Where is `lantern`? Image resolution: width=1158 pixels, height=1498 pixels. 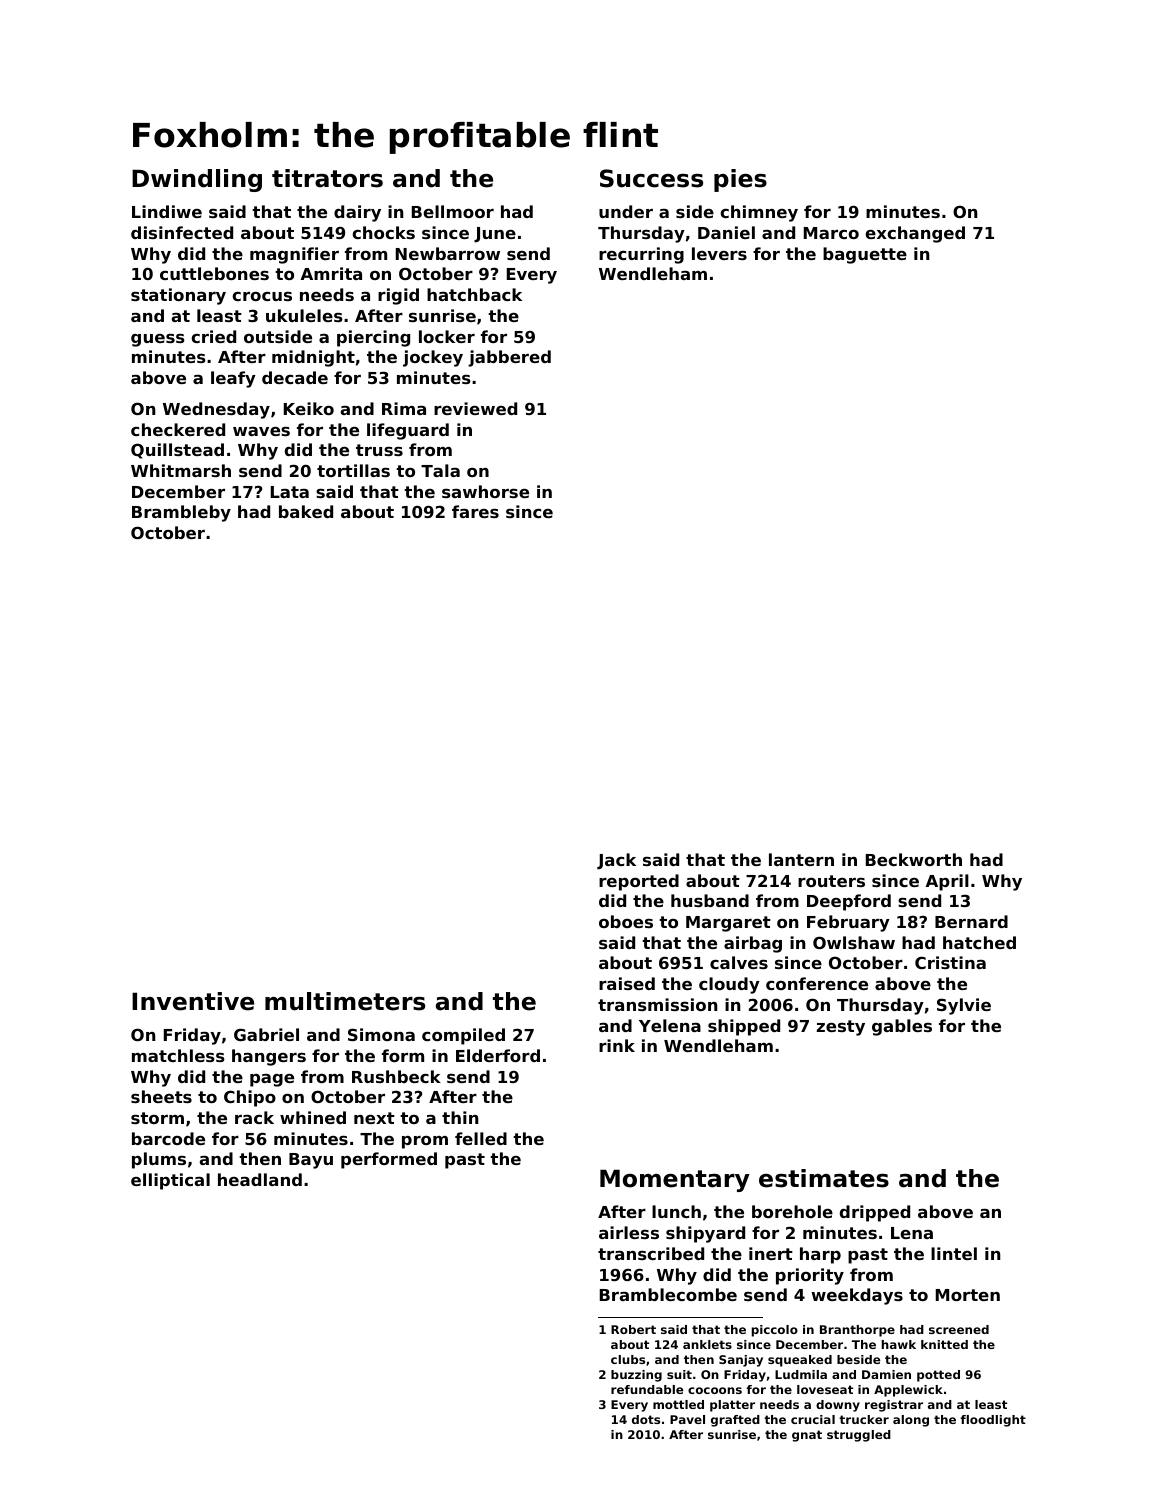 lantern is located at coordinates (801, 859).
